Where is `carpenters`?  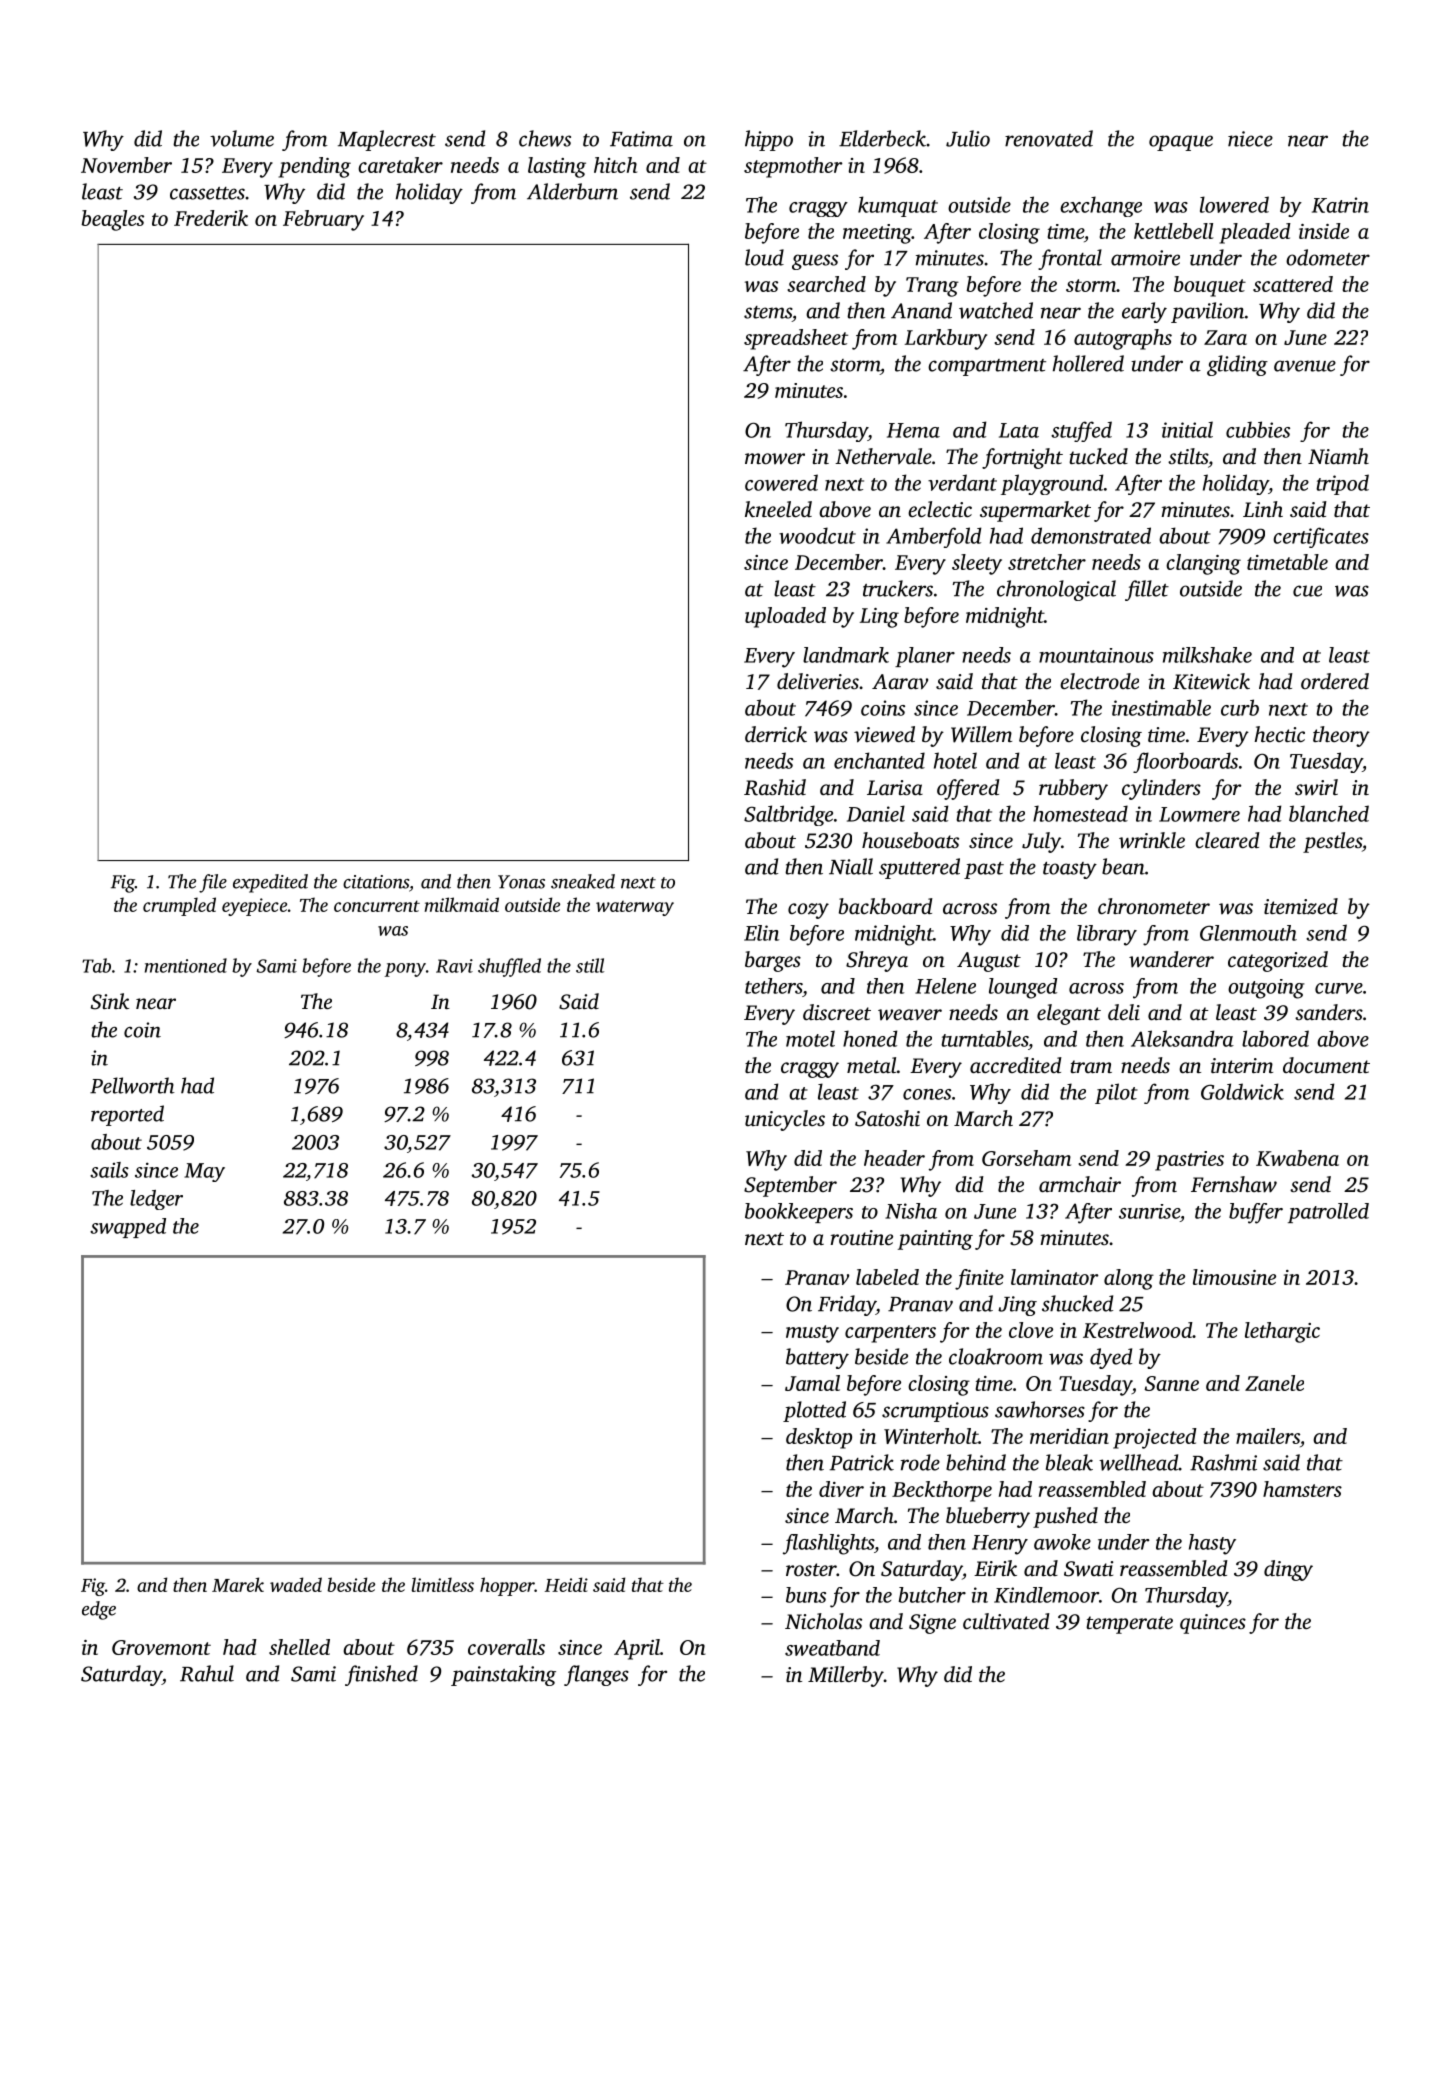
carpenters is located at coordinates (890, 1334).
